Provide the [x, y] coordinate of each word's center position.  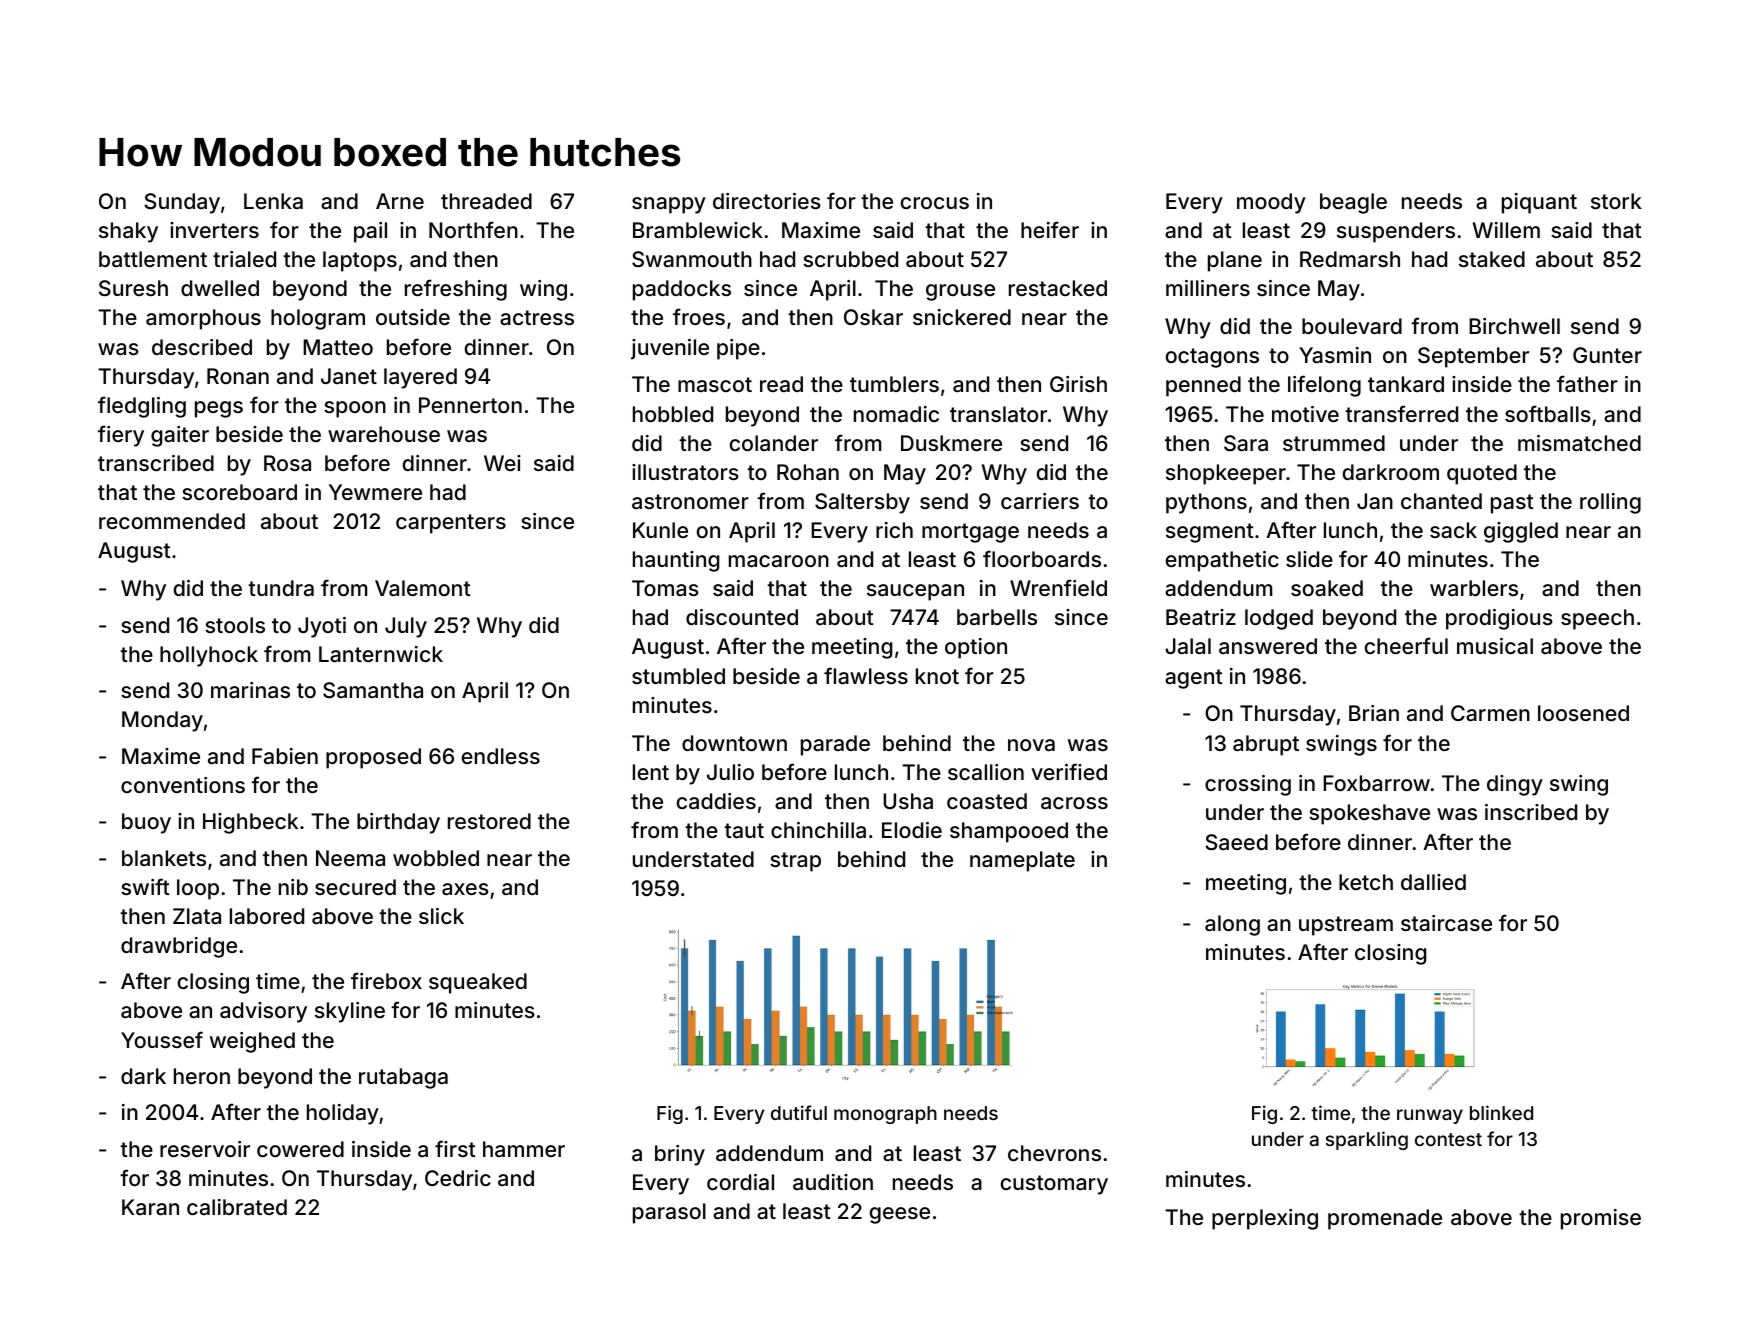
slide [1309, 559]
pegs [219, 409]
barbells [997, 617]
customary [1054, 1185]
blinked [1501, 1112]
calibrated [237, 1207]
